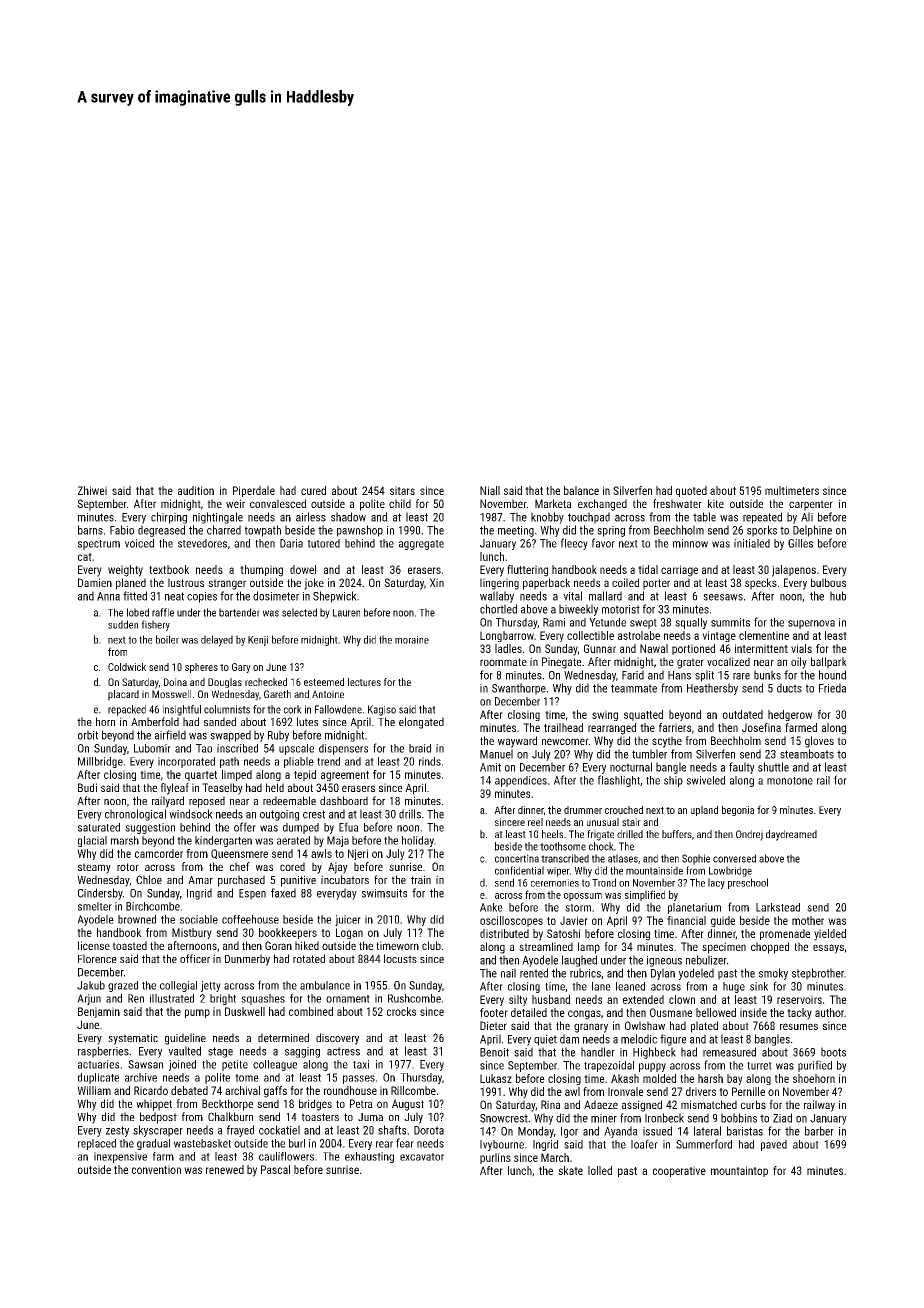 Image resolution: width=924 pixels, height=1308 pixels. What do you see at coordinates (778, 907) in the document?
I see `Larkstead` at bounding box center [778, 907].
